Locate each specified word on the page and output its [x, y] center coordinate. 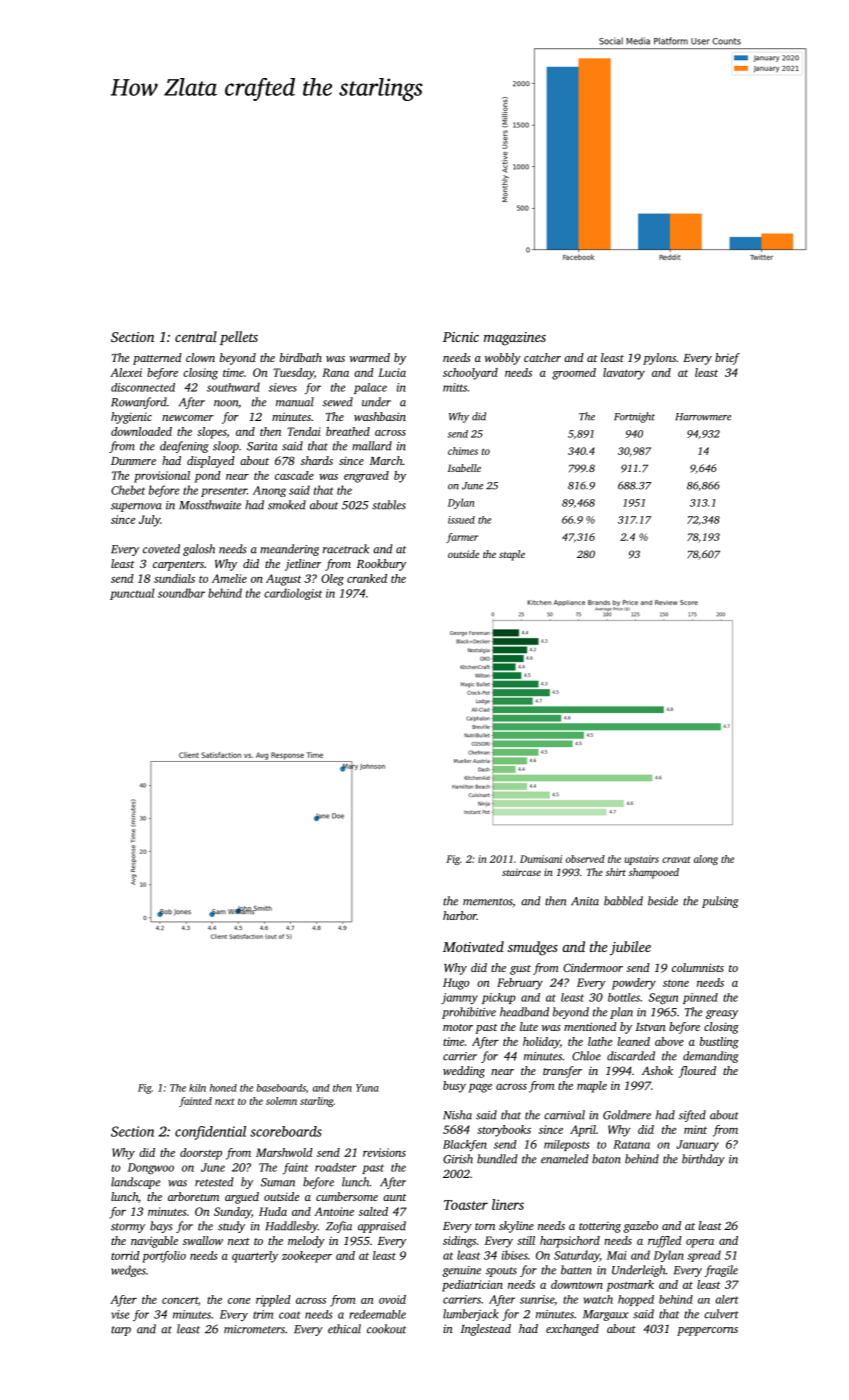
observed [585, 859]
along [706, 860]
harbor [460, 915]
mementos [488, 902]
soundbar [181, 593]
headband [524, 1012]
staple [512, 555]
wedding [464, 1072]
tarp [121, 1331]
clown [200, 357]
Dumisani [541, 859]
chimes [463, 451]
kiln [197, 1088]
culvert [721, 1314]
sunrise [537, 1299]
